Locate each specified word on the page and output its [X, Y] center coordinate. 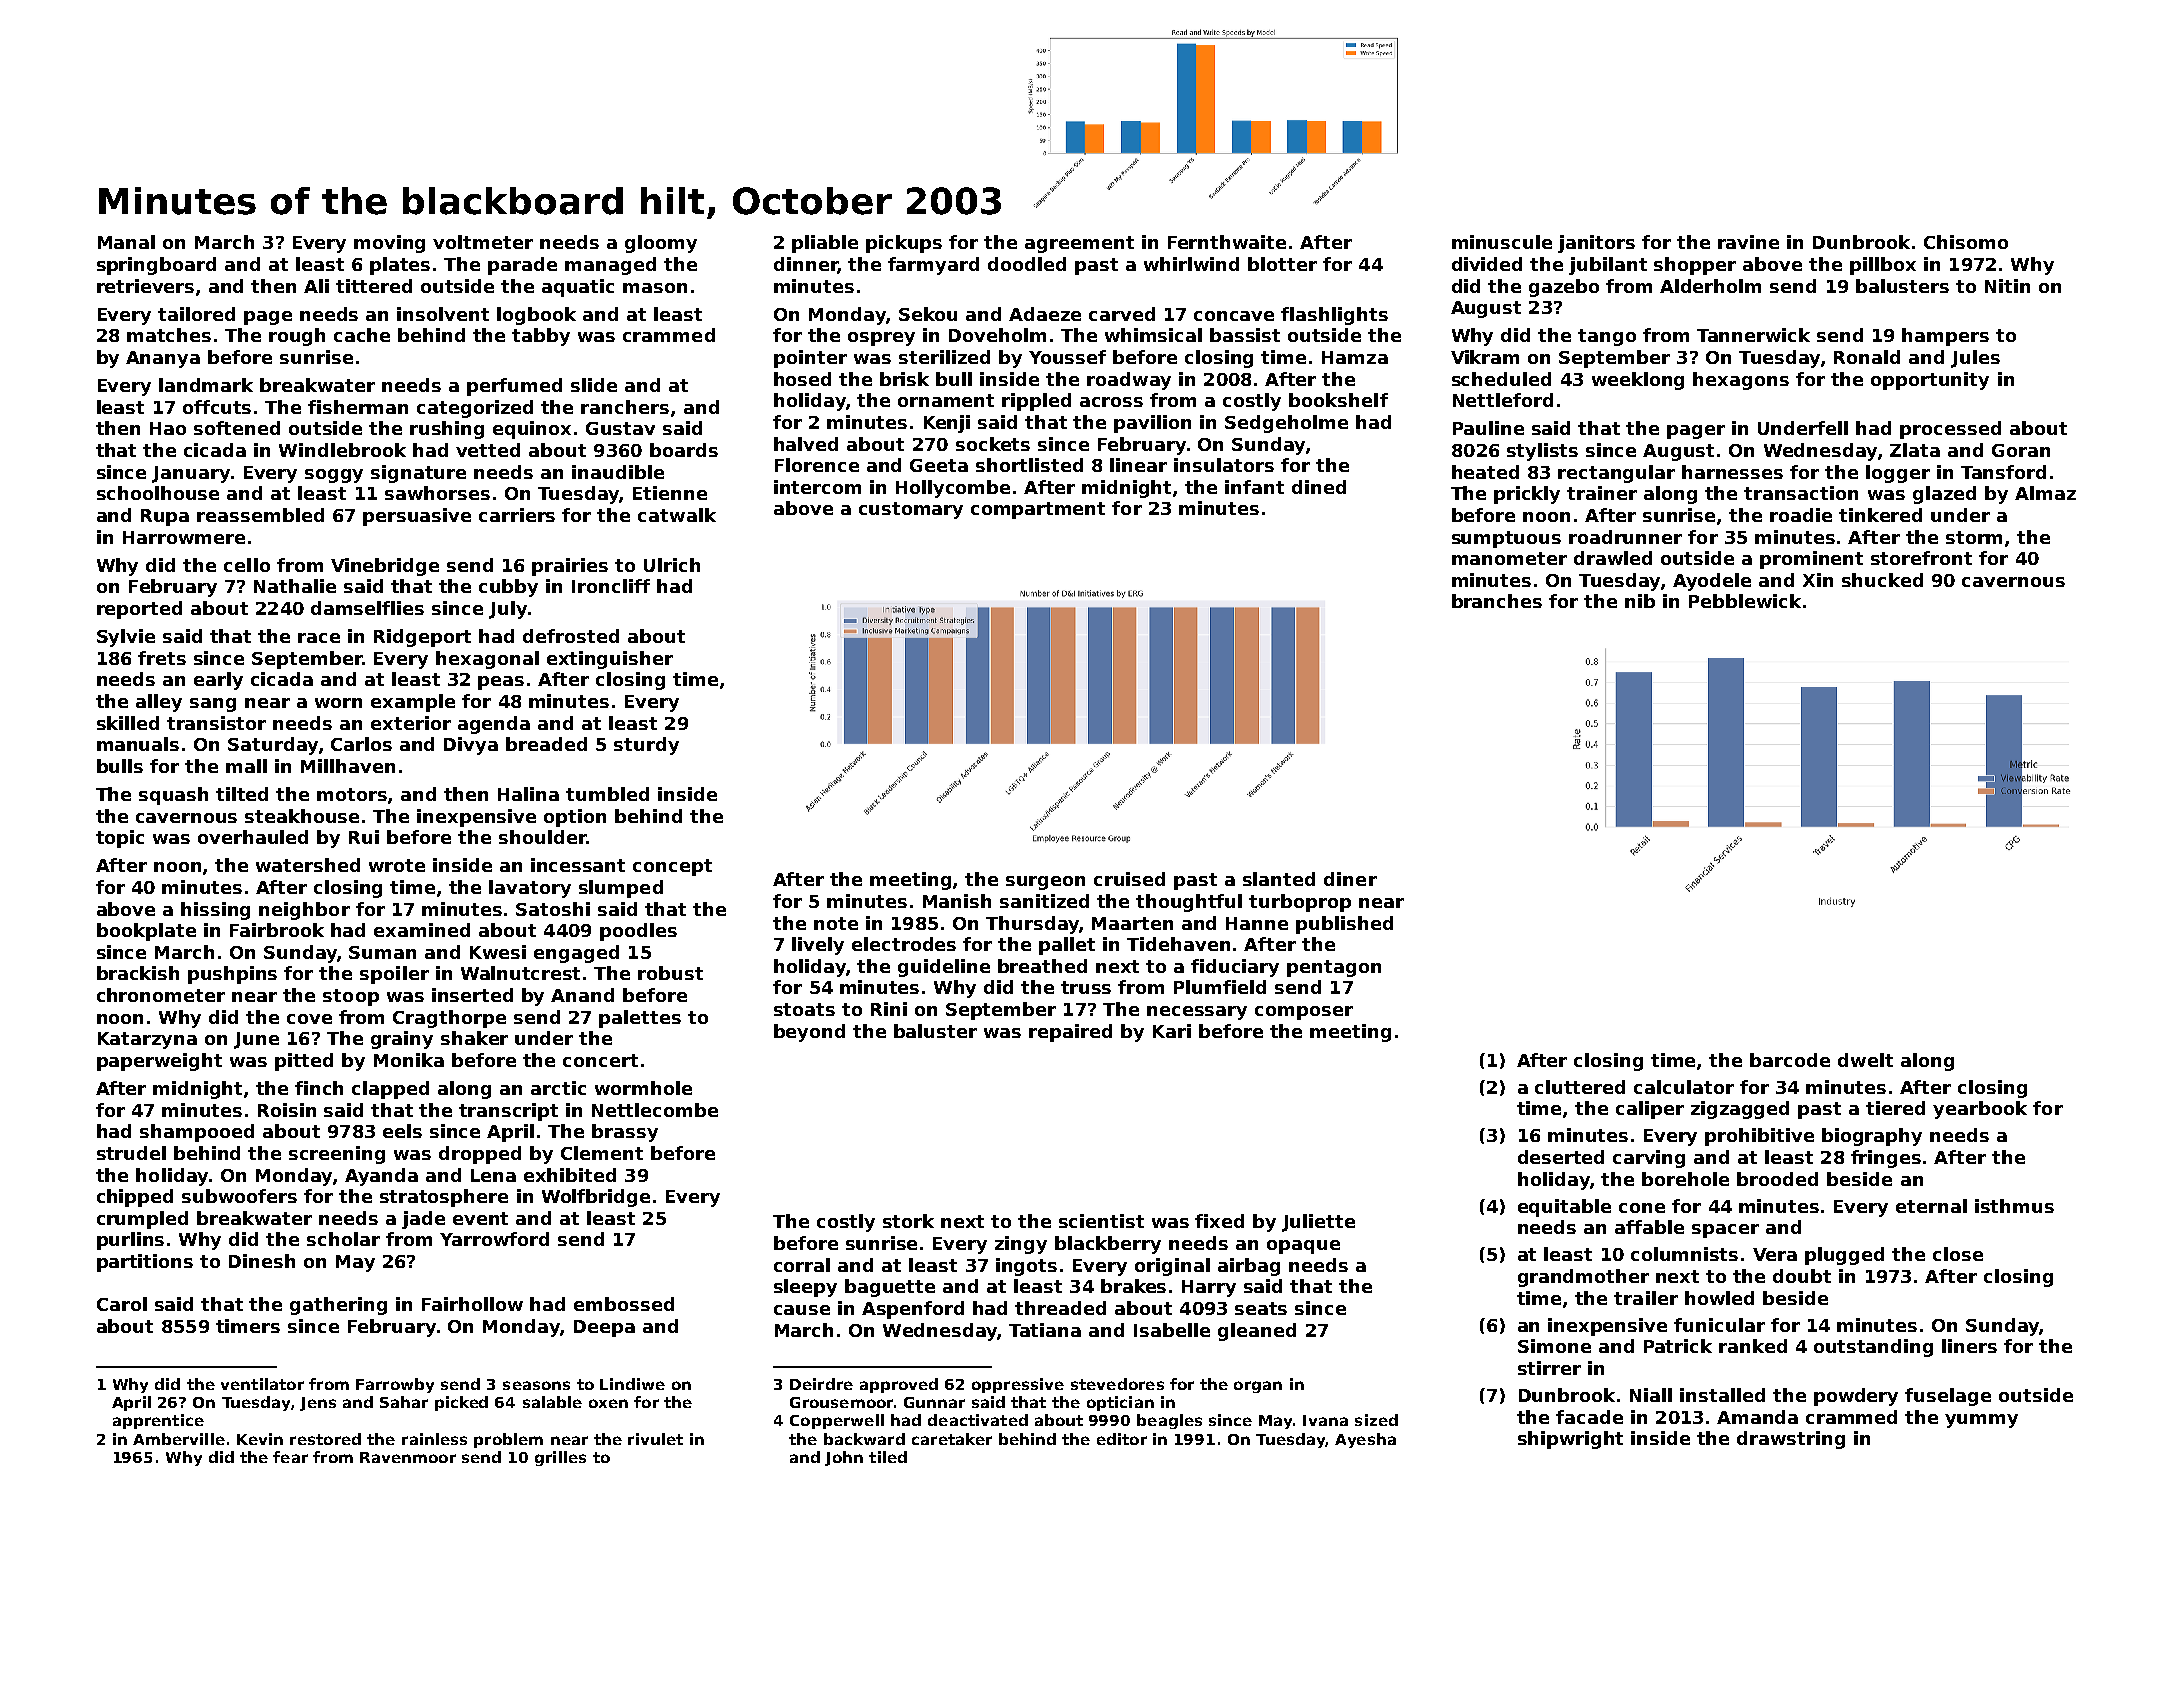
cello [247, 565]
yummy [1981, 1421]
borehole [1685, 1179]
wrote [397, 865]
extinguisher [610, 660]
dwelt [1865, 1060]
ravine [1748, 242]
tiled [888, 1457]
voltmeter [483, 242]
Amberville [179, 1439]
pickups [904, 244]
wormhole [643, 1088]
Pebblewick [1745, 601]
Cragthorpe [449, 1019]
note [836, 923]
